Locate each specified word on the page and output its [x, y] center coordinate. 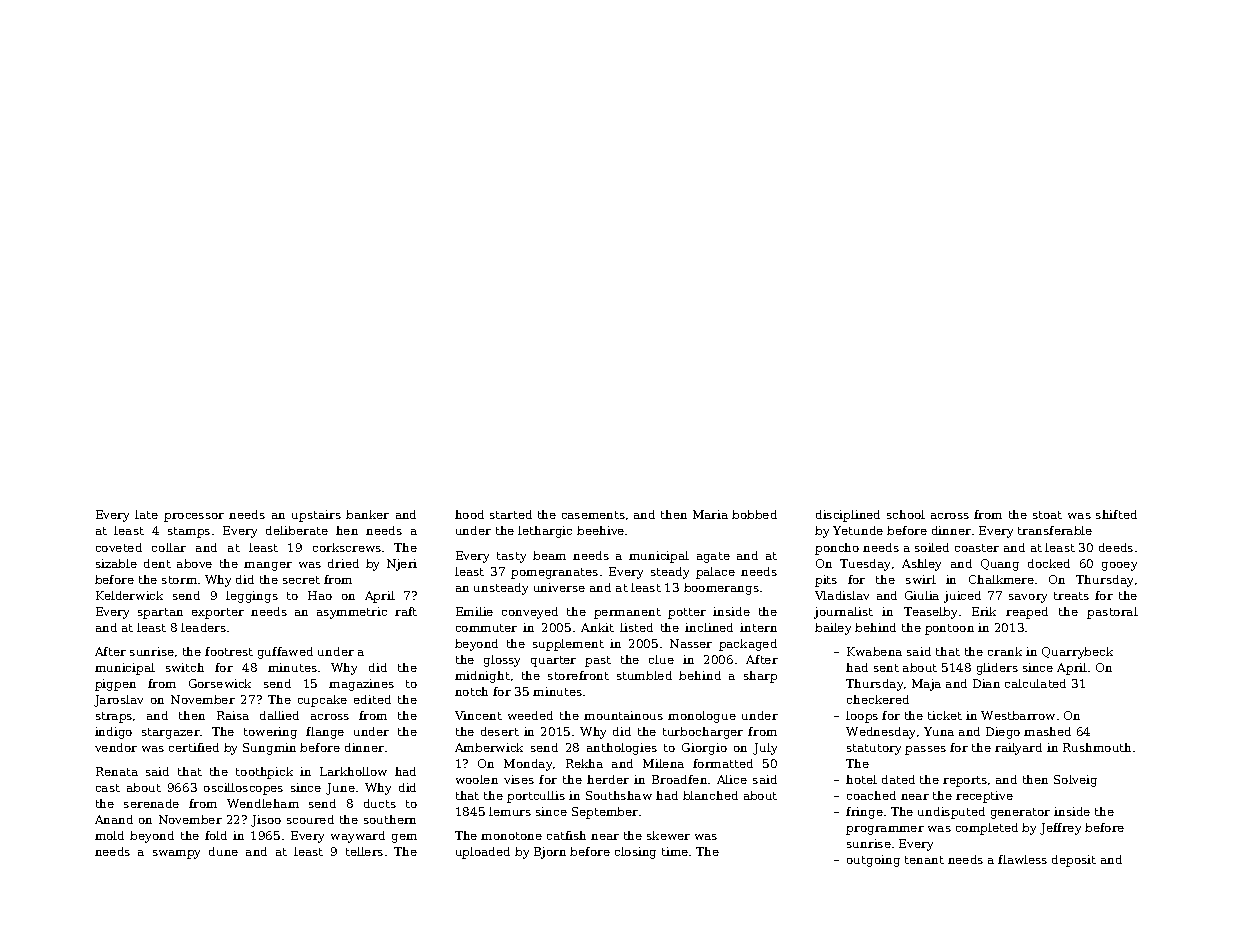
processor [194, 517]
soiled [932, 547]
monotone [511, 836]
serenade [151, 803]
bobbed [754, 514]
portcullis [536, 797]
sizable [116, 563]
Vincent [478, 715]
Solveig [1075, 781]
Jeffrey [1060, 829]
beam [549, 555]
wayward [358, 837]
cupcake [322, 701]
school [906, 514]
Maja [926, 685]
